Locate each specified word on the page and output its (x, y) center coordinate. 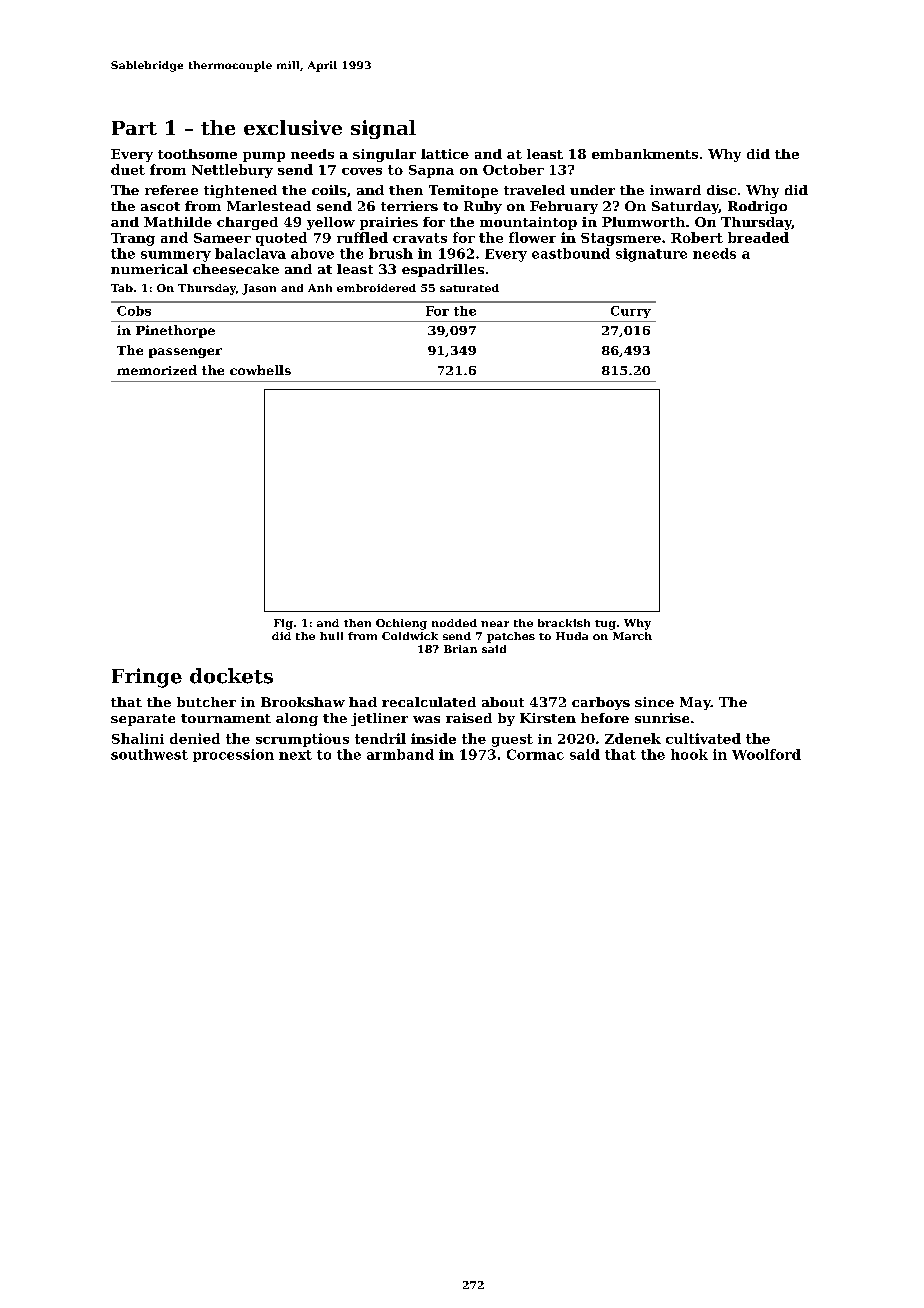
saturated (469, 288)
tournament (226, 718)
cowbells (260, 370)
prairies (389, 223)
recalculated (429, 702)
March (632, 636)
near (495, 624)
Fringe (147, 678)
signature (651, 255)
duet (128, 169)
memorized (157, 370)
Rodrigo (757, 207)
